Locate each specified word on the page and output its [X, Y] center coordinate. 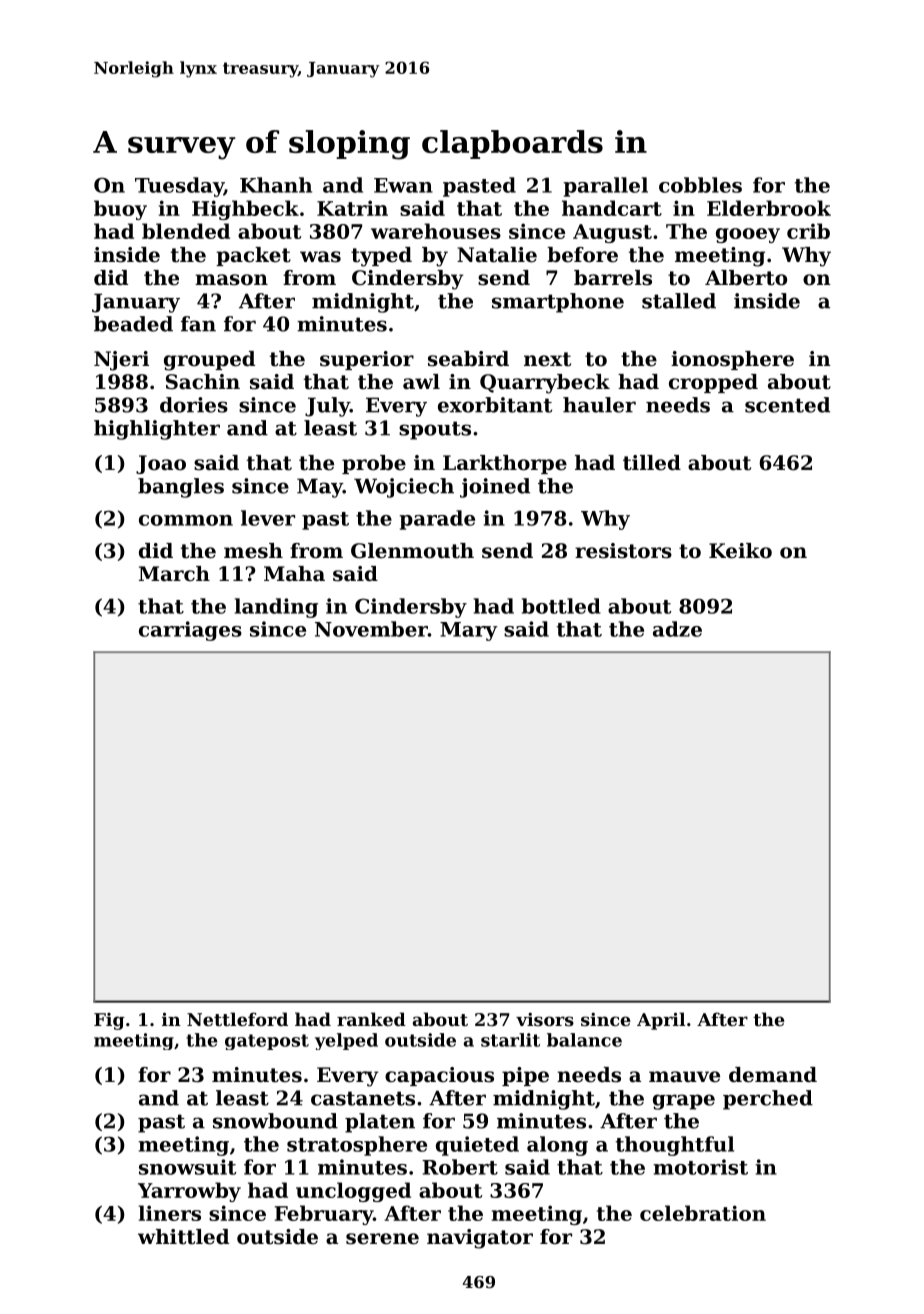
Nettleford [237, 1019]
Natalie [497, 255]
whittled [183, 1237]
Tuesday [179, 187]
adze [677, 629]
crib [808, 231]
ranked [371, 1019]
